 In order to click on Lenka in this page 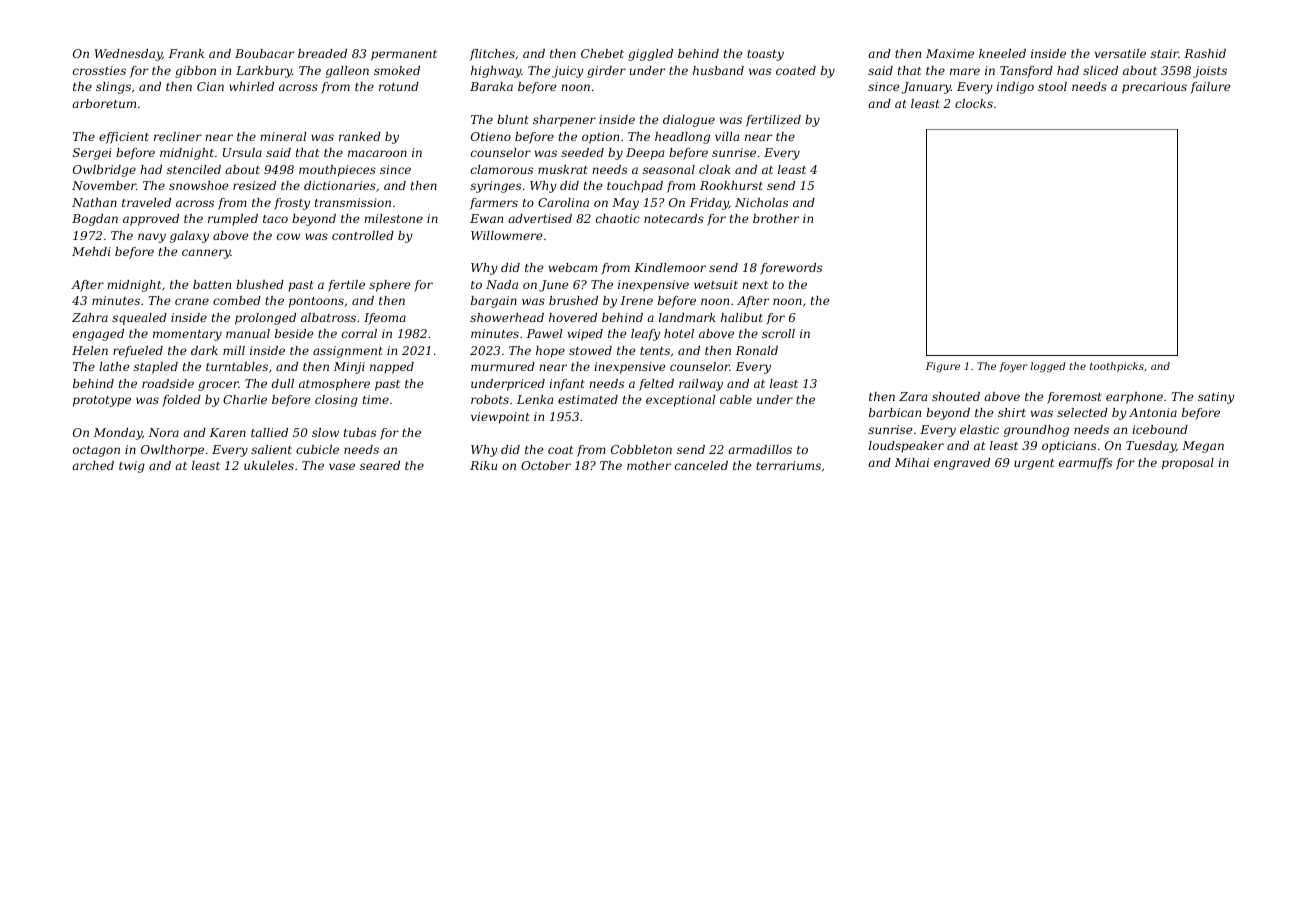, I will do `click(535, 399)`.
